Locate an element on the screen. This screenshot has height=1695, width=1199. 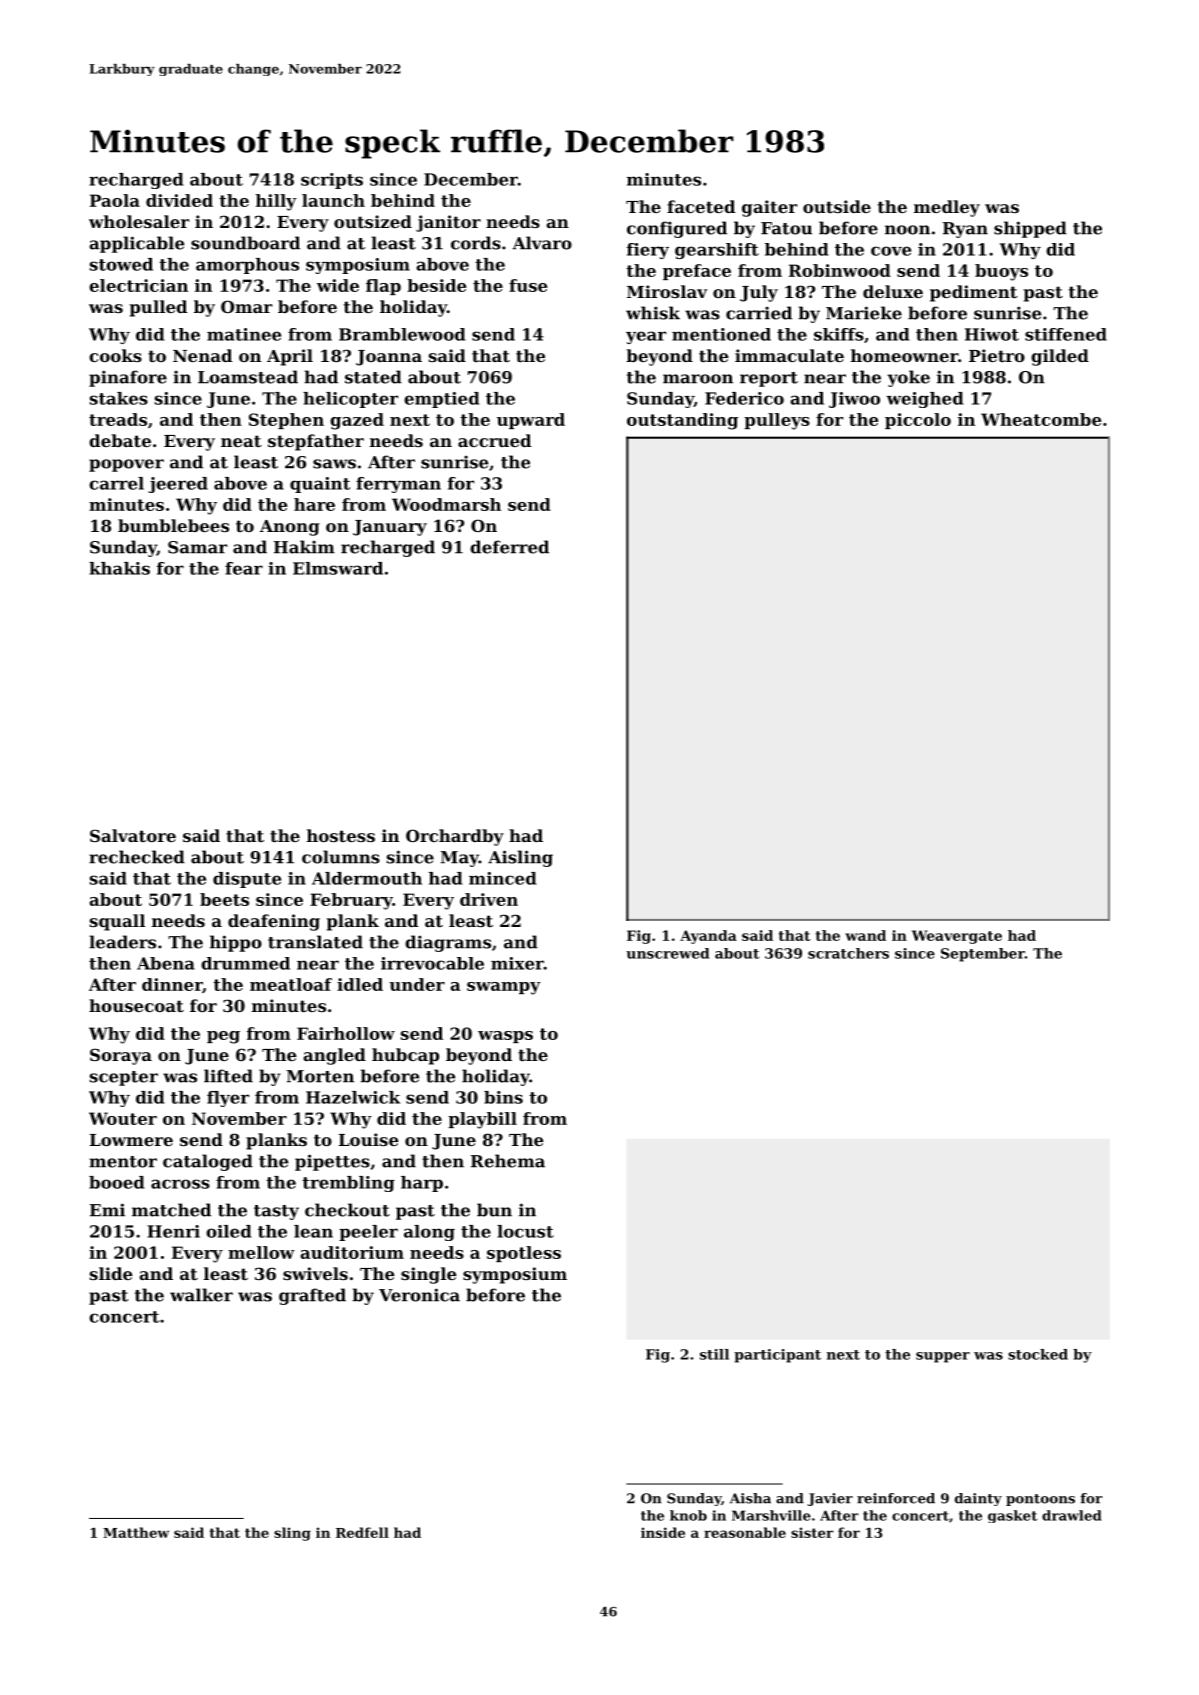
outsized is located at coordinates (373, 221).
